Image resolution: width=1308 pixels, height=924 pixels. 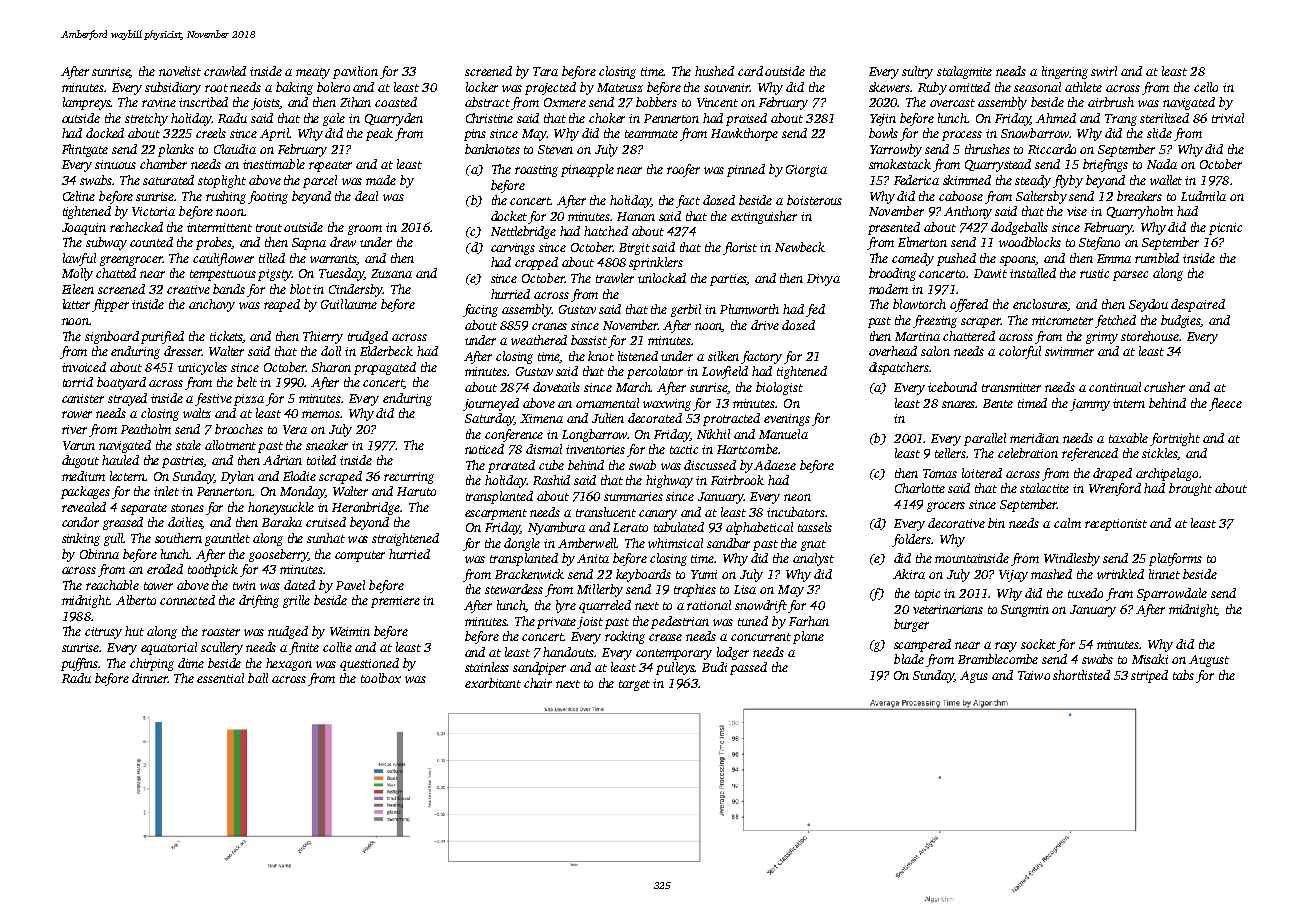 What do you see at coordinates (565, 102) in the document?
I see `Oxmere` at bounding box center [565, 102].
